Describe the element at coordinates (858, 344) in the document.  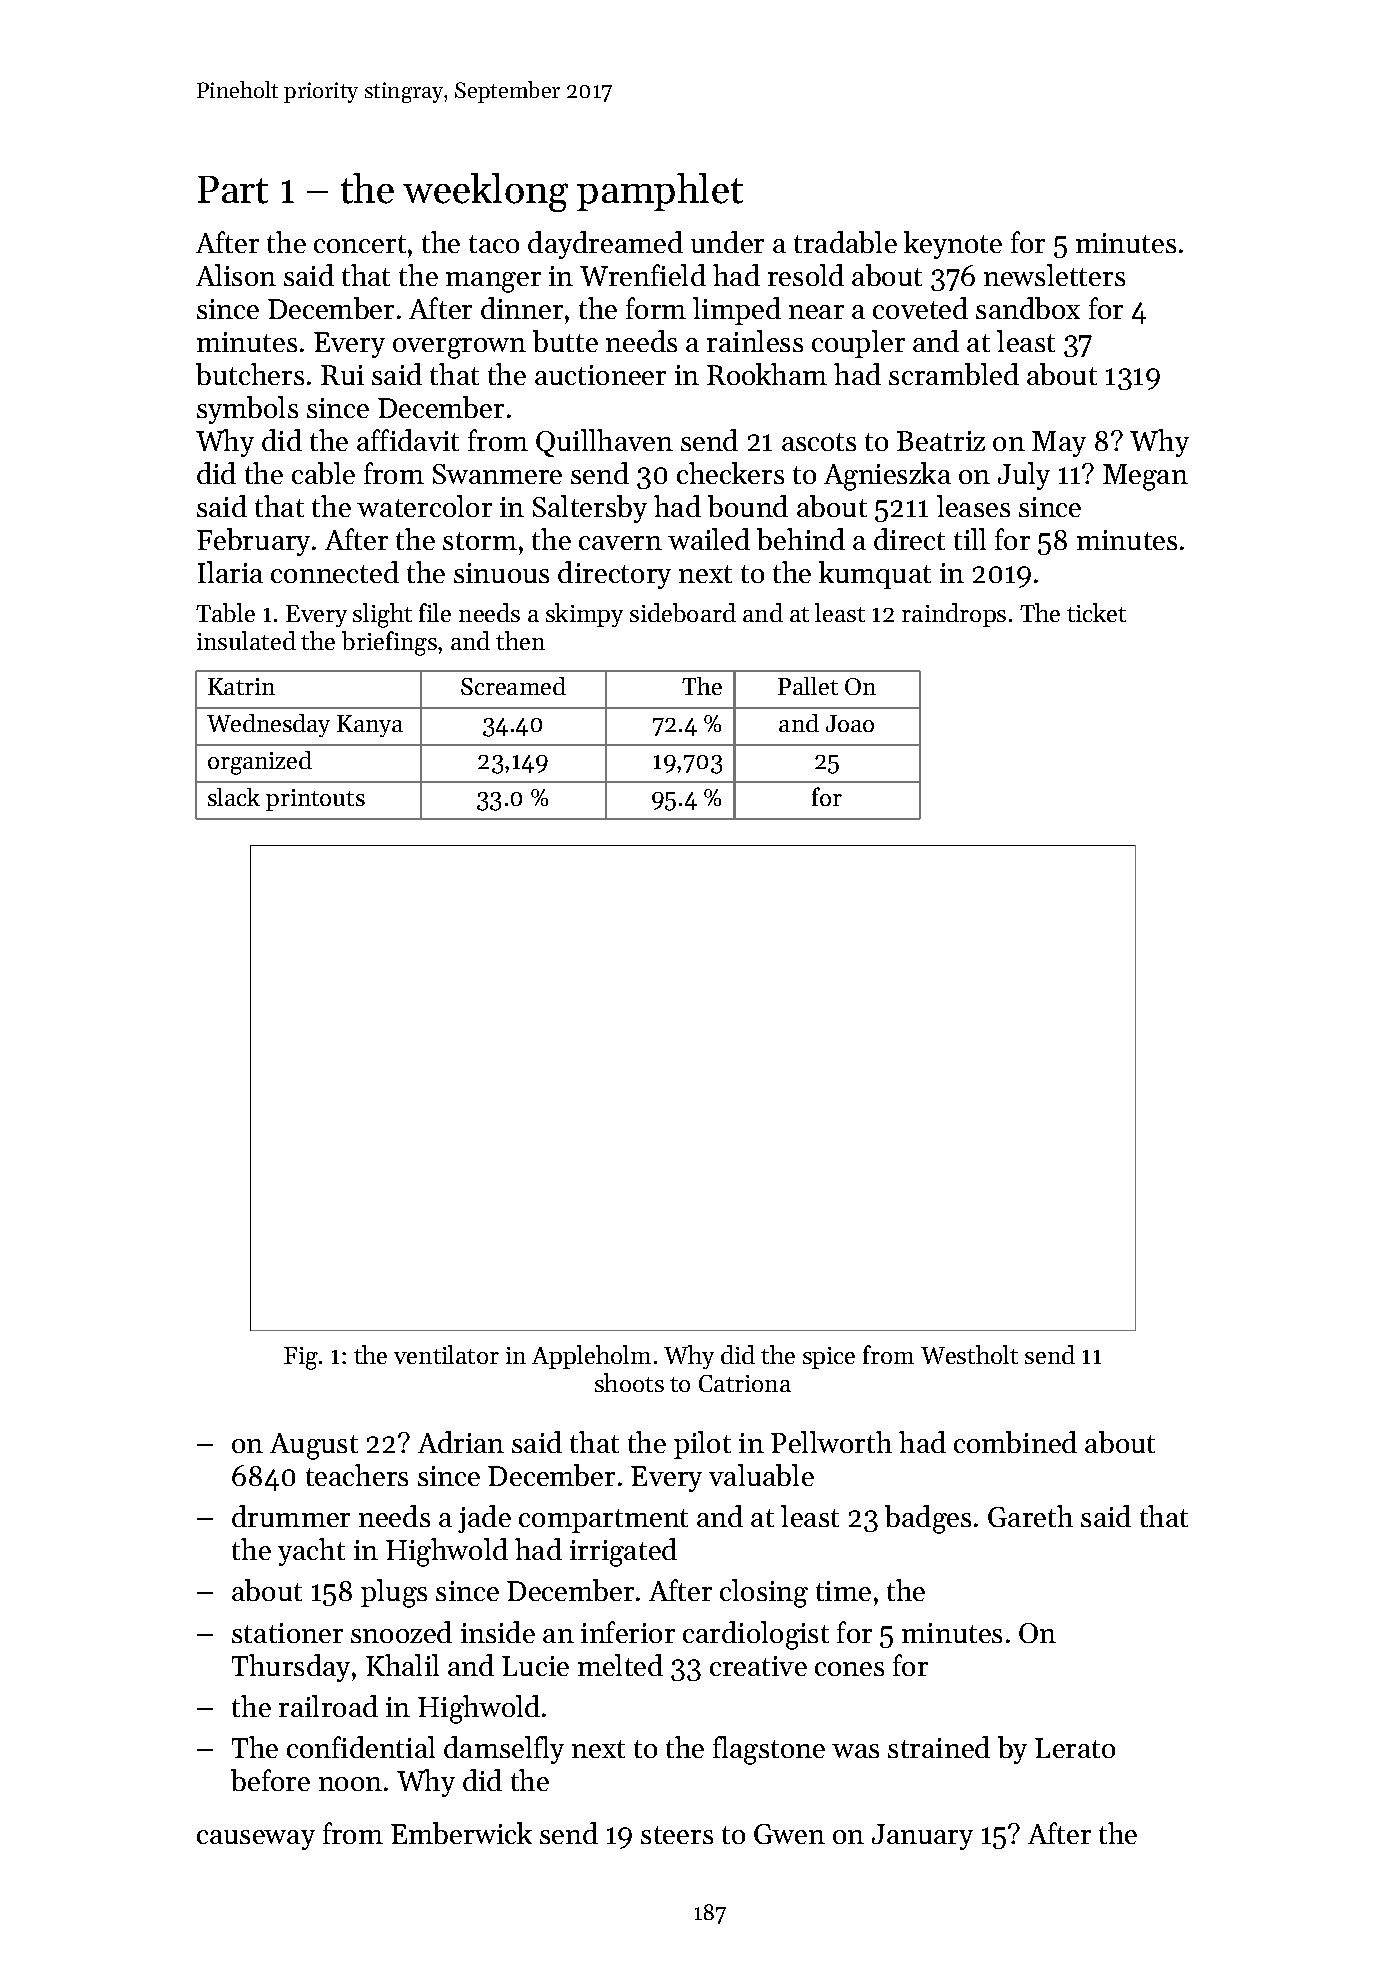
I see `coupler` at that location.
